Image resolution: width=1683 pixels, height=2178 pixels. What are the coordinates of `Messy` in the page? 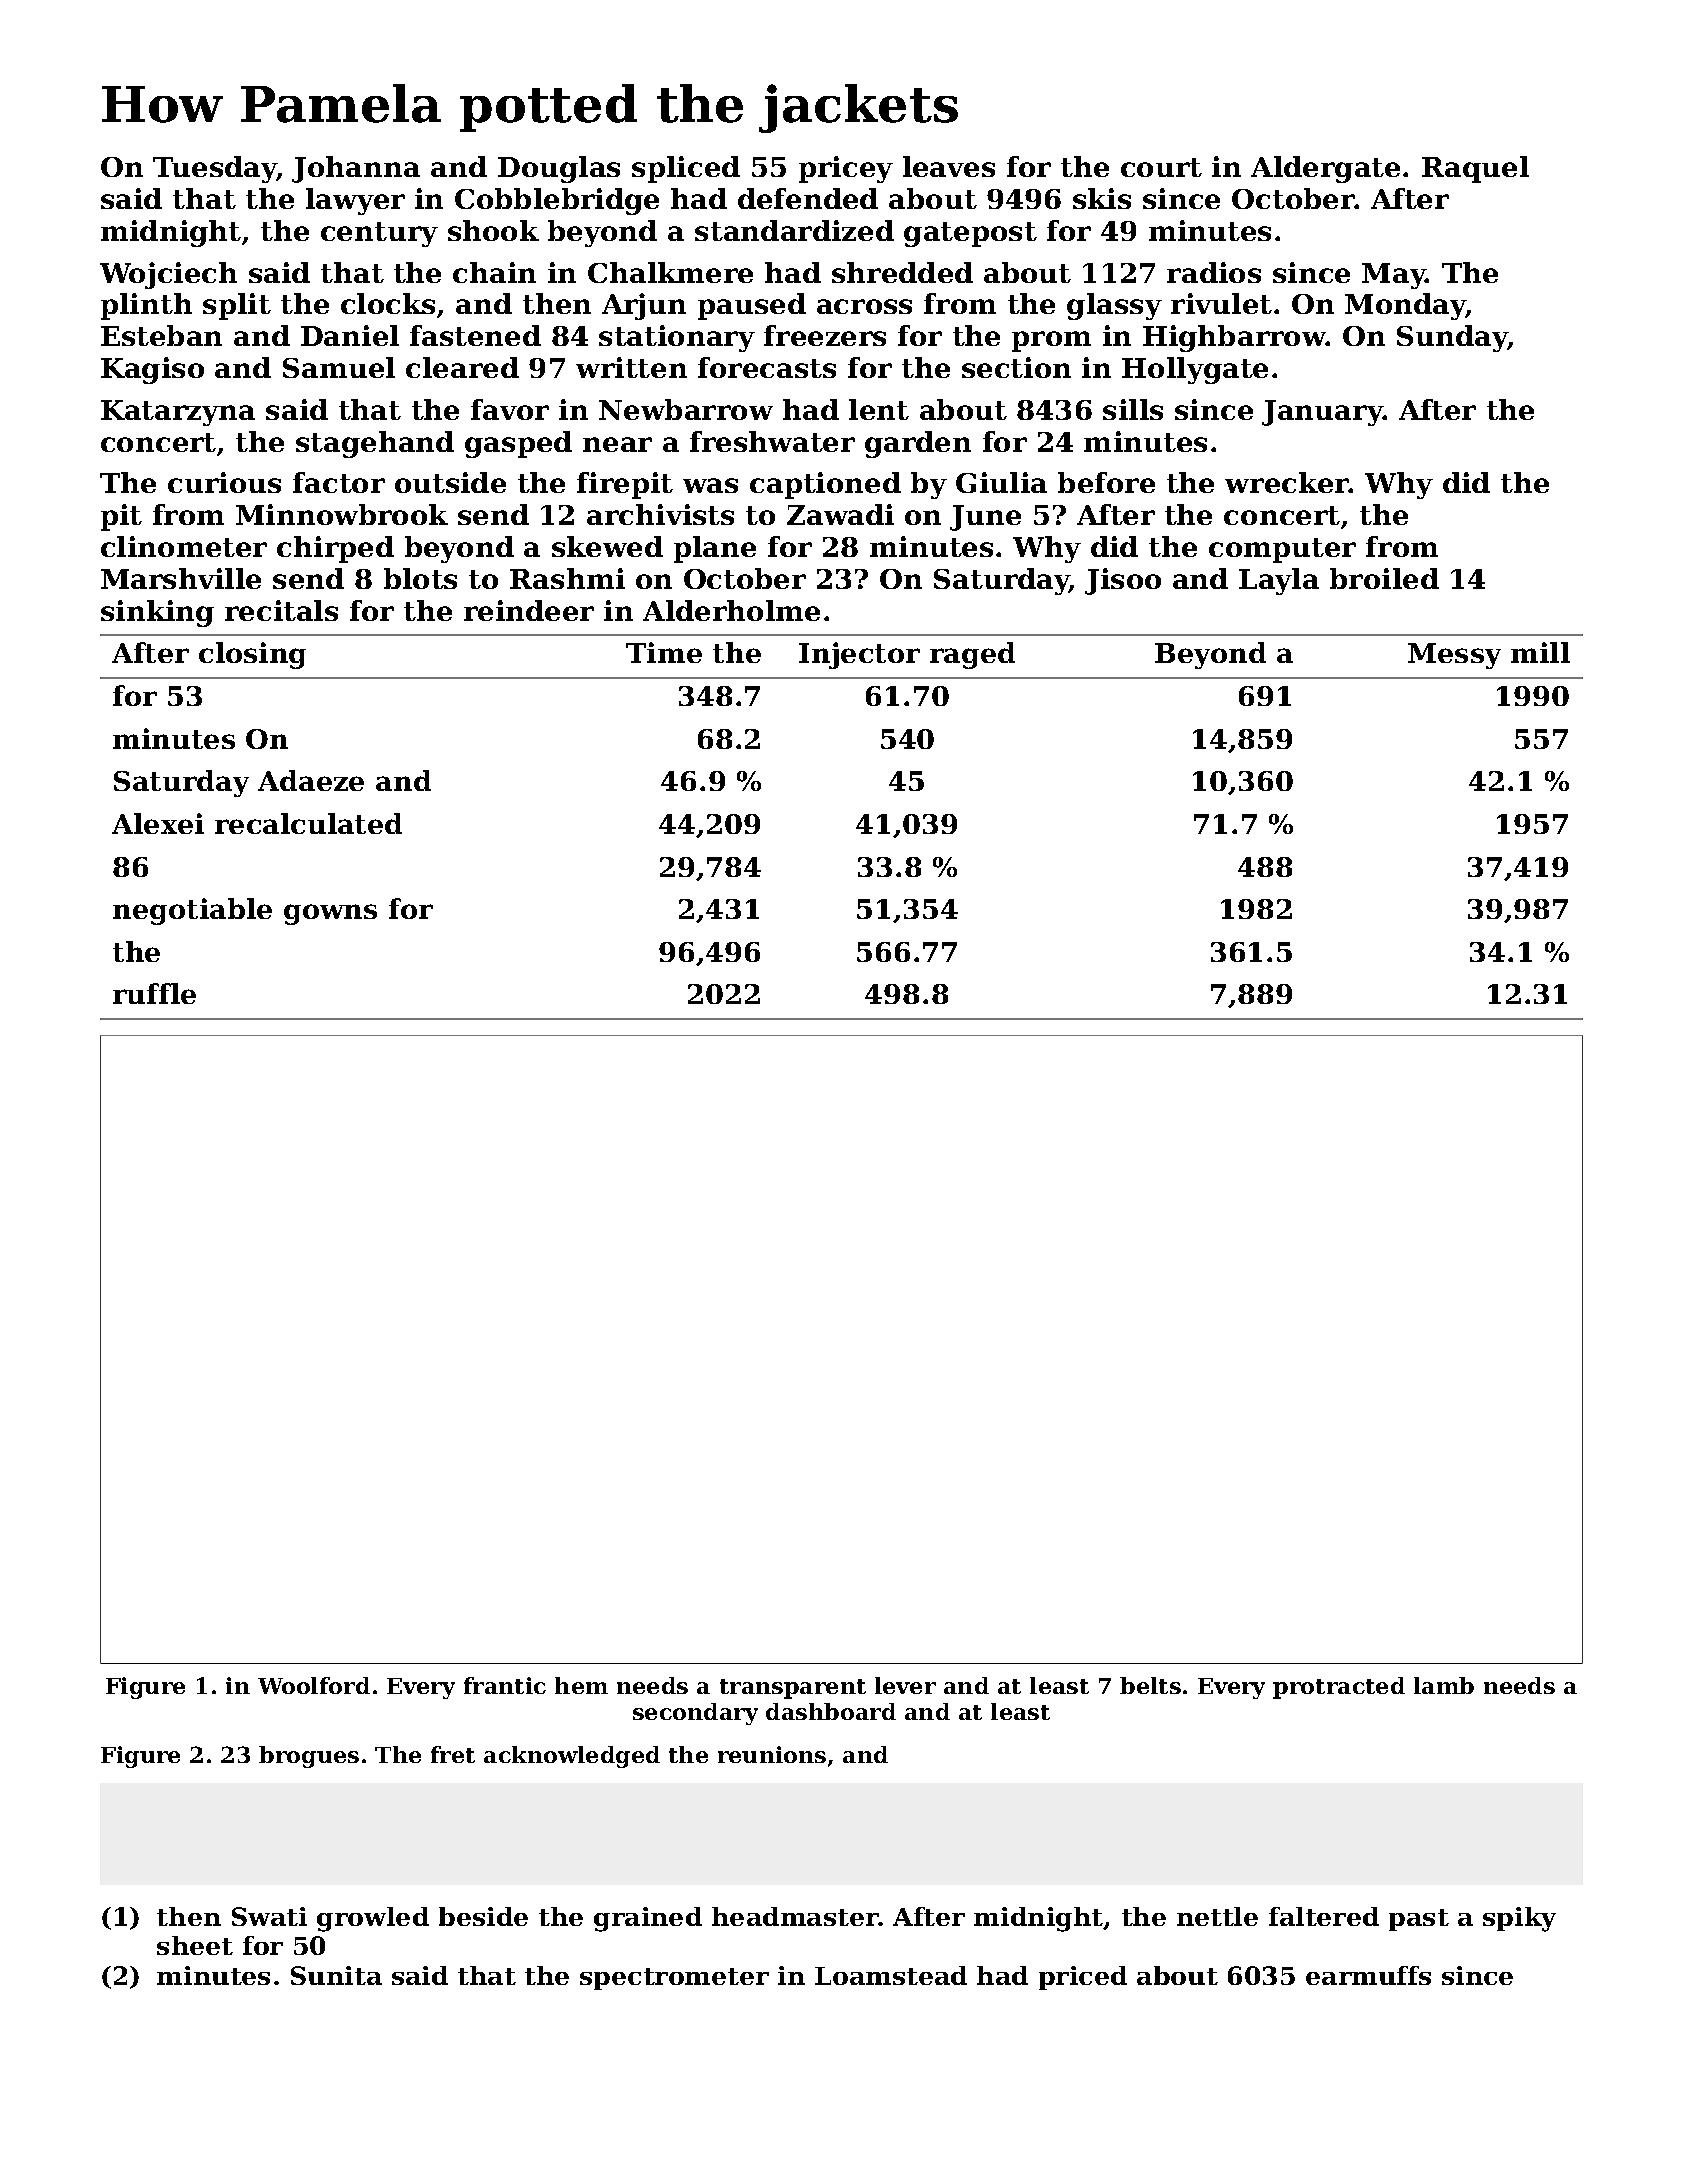 It's located at (1454, 656).
